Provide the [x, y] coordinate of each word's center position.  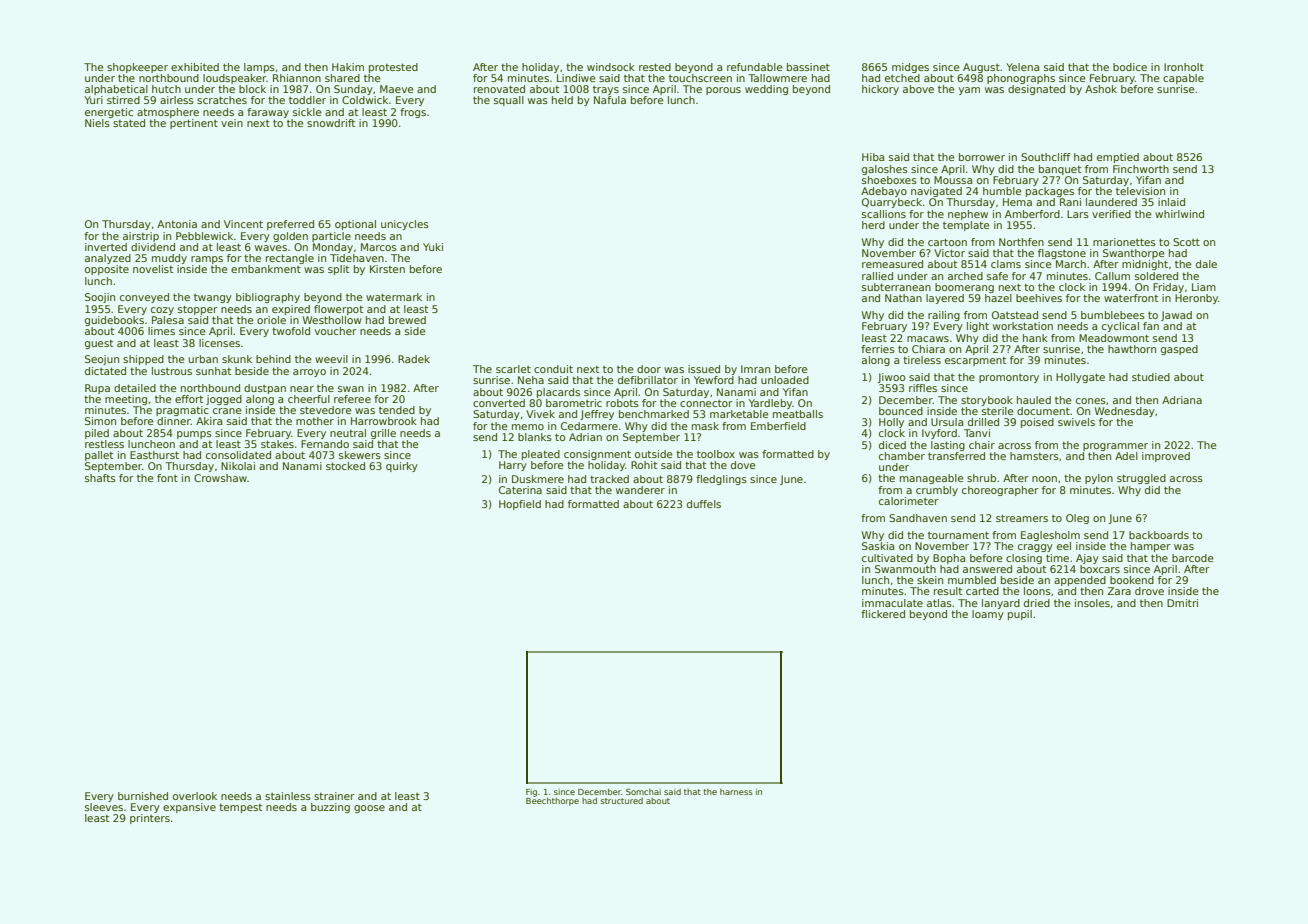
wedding [766, 90]
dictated [105, 371]
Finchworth [1141, 169]
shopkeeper [137, 68]
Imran [755, 369]
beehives [1039, 298]
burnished [143, 796]
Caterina [520, 490]
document [1043, 411]
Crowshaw [220, 478]
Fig [531, 793]
